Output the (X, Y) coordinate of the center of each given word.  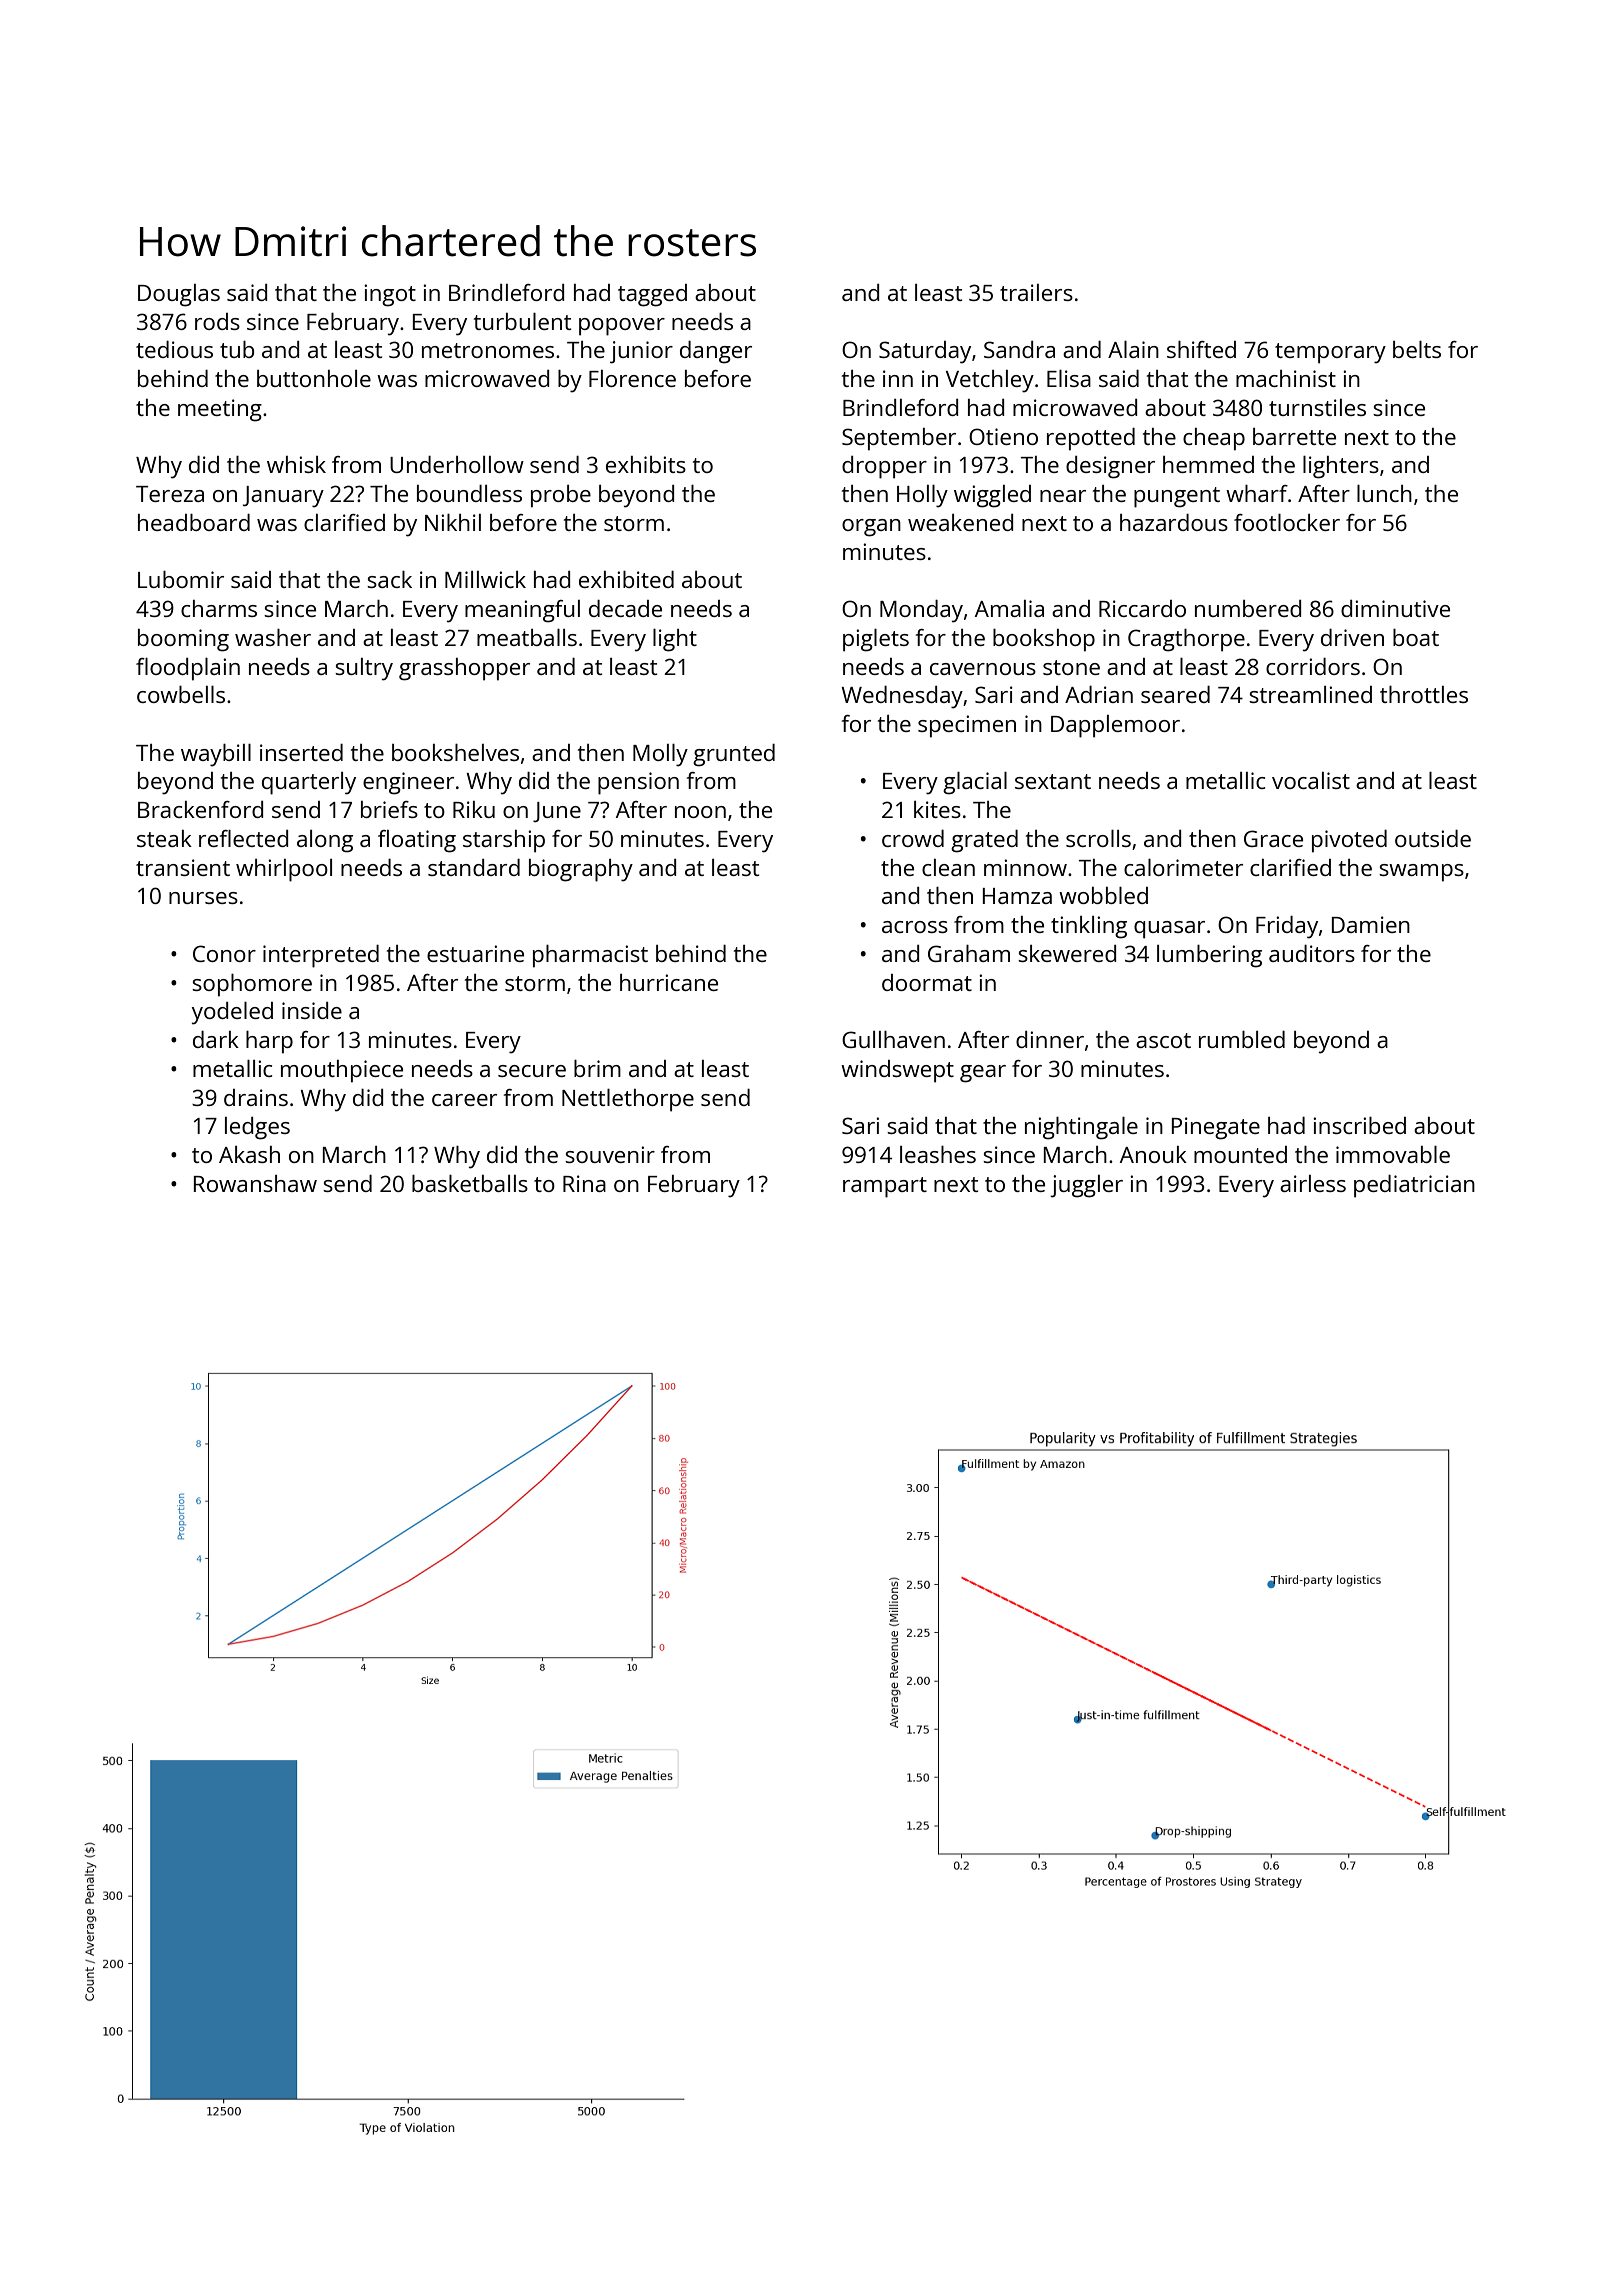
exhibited (626, 579)
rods (217, 321)
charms (219, 608)
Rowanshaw (255, 1183)
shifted (1201, 349)
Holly (922, 496)
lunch (1384, 493)
